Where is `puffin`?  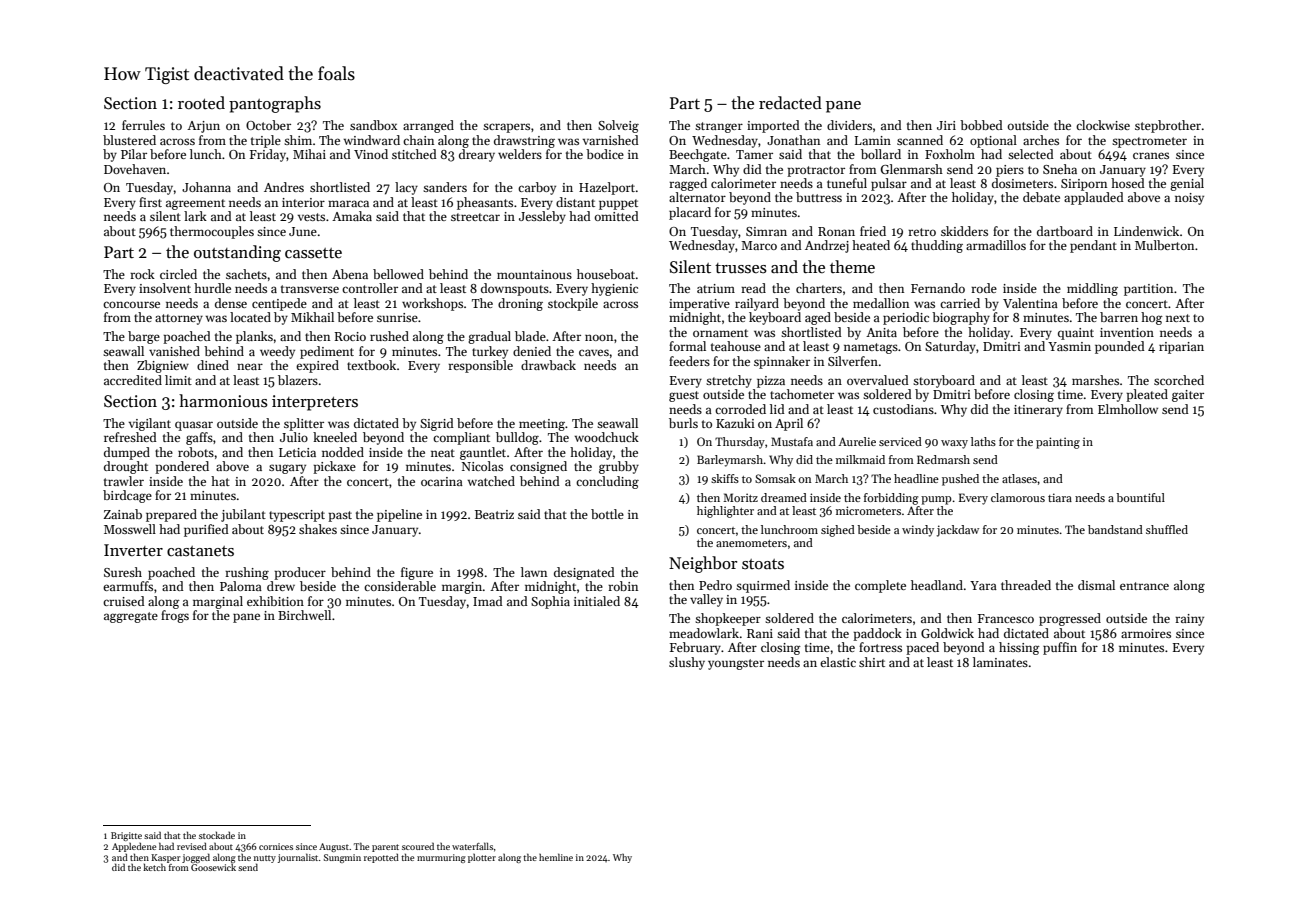 puffin is located at coordinates (1060, 648).
